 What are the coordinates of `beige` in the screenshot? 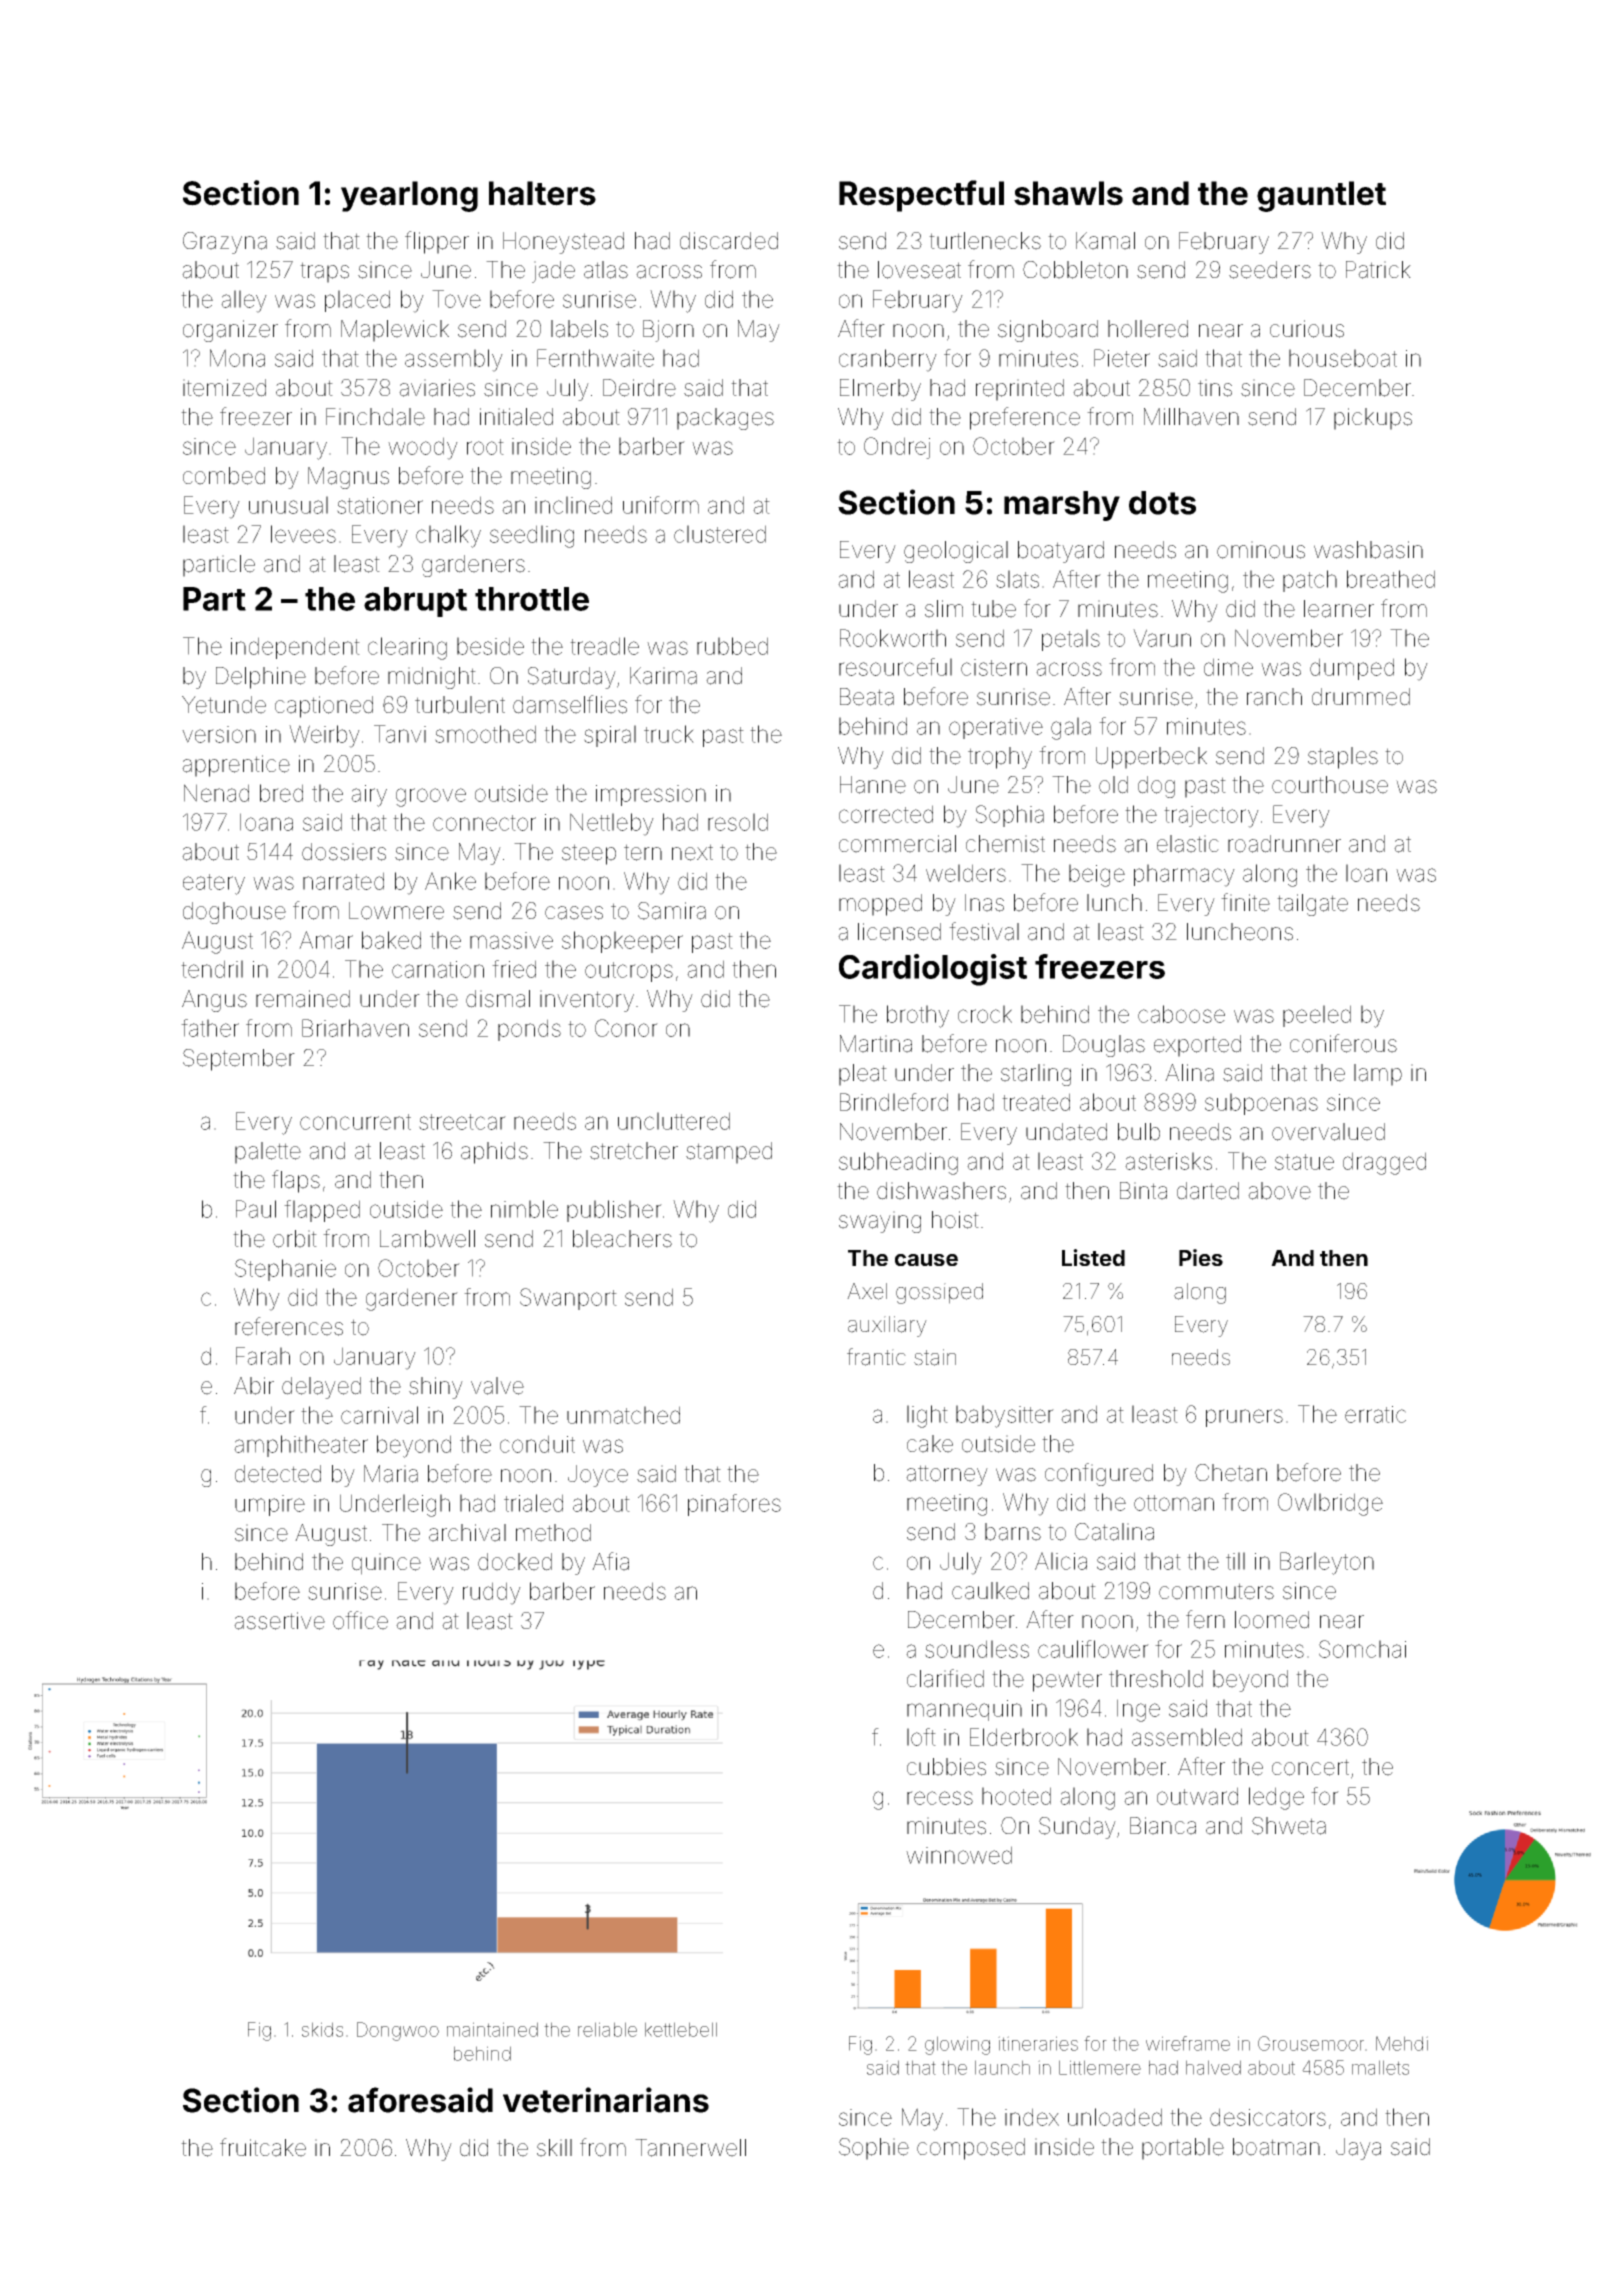 It's located at (1097, 875).
